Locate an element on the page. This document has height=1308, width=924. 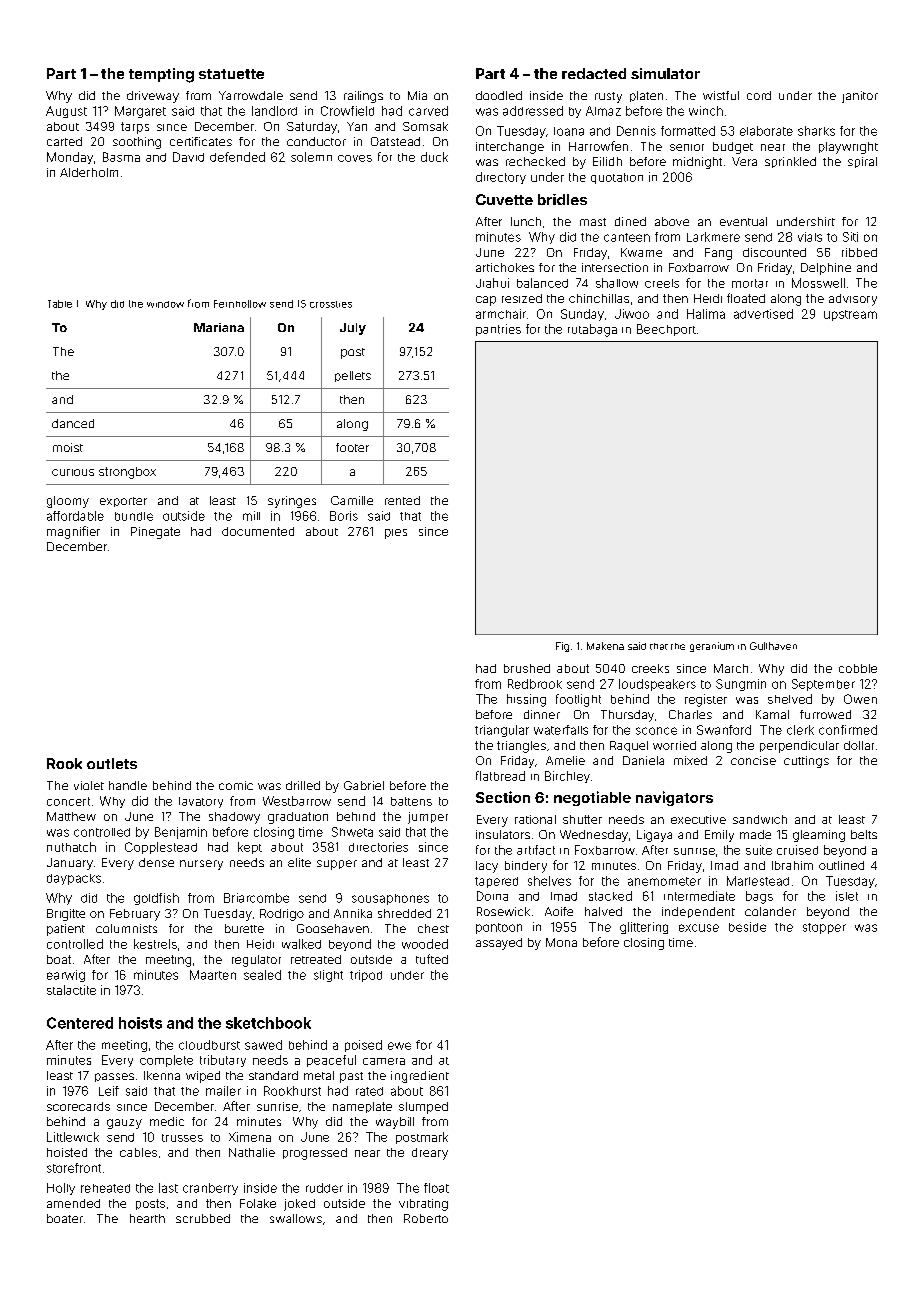
beside is located at coordinates (747, 927).
